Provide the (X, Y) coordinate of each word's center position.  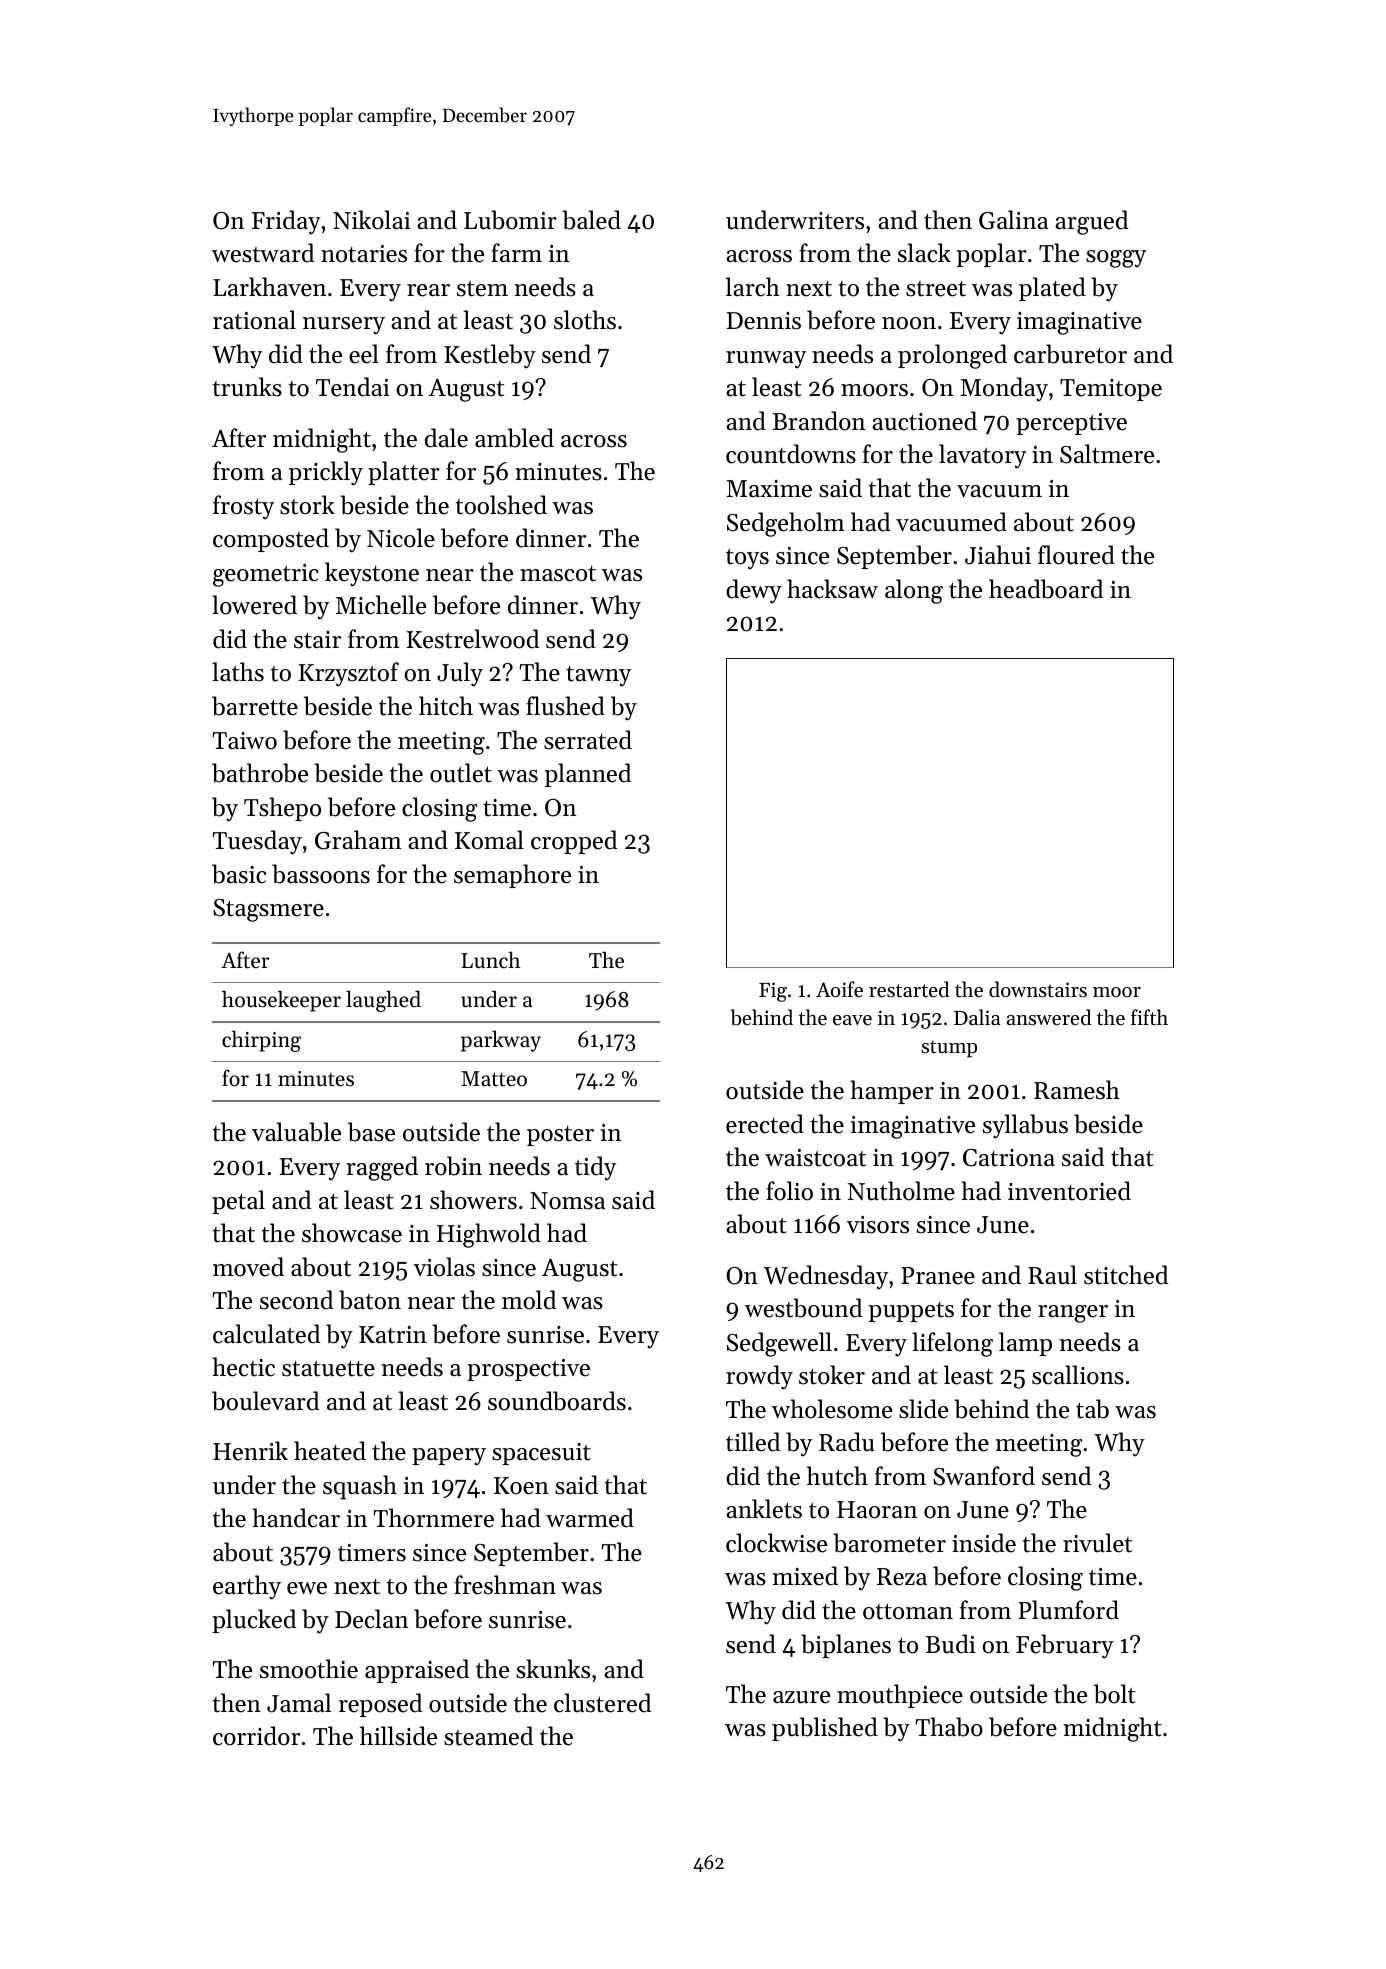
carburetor (1070, 354)
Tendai (353, 387)
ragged (382, 1168)
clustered (602, 1703)
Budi (951, 1644)
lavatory (982, 456)
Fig (773, 992)
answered (1049, 1017)
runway (766, 360)
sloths (585, 320)
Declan (371, 1619)
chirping (261, 1041)
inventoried (1069, 1191)
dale (446, 438)
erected (765, 1124)
